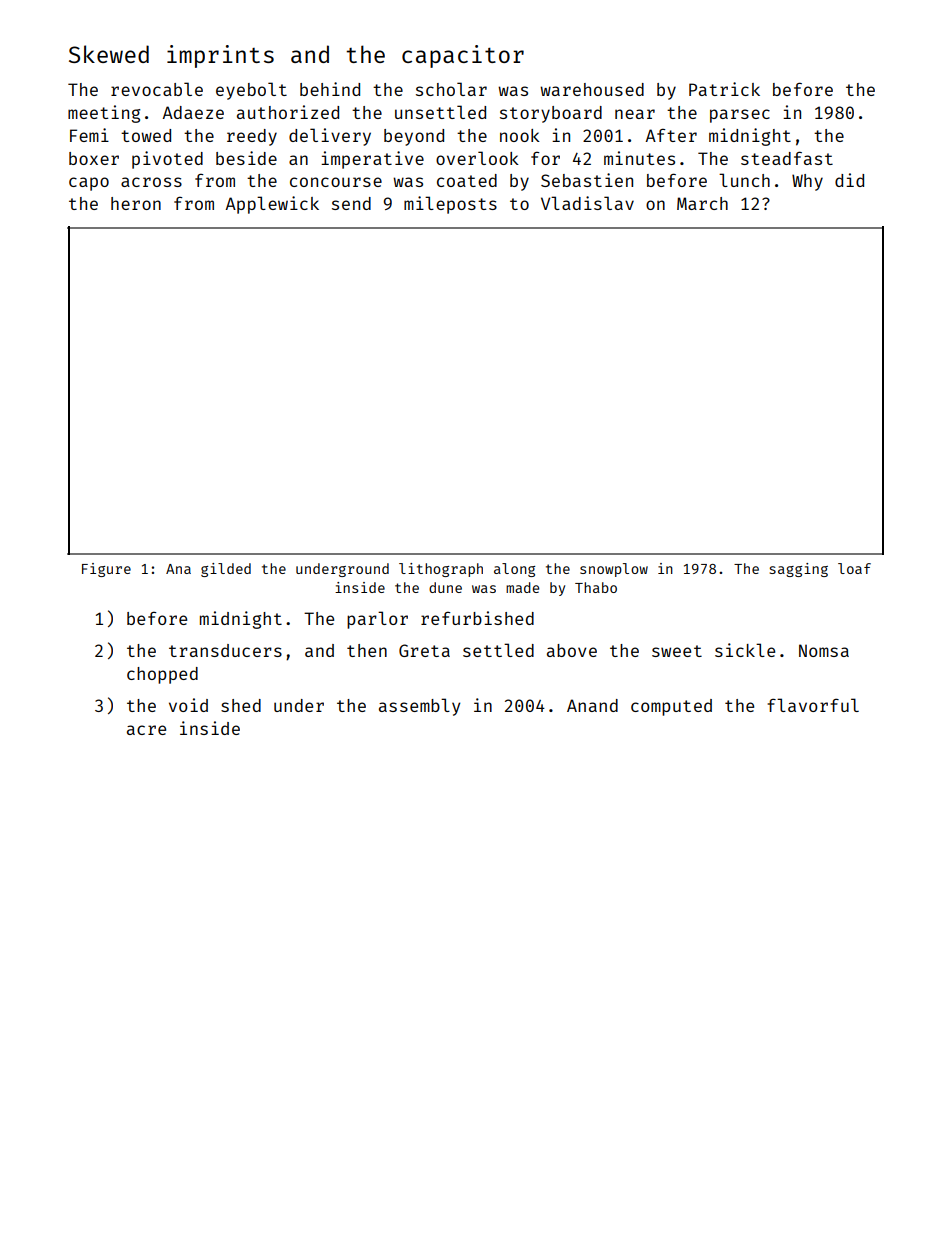 This page has height=1233, width=952. What do you see at coordinates (450, 205) in the page?
I see `mileposts` at bounding box center [450, 205].
